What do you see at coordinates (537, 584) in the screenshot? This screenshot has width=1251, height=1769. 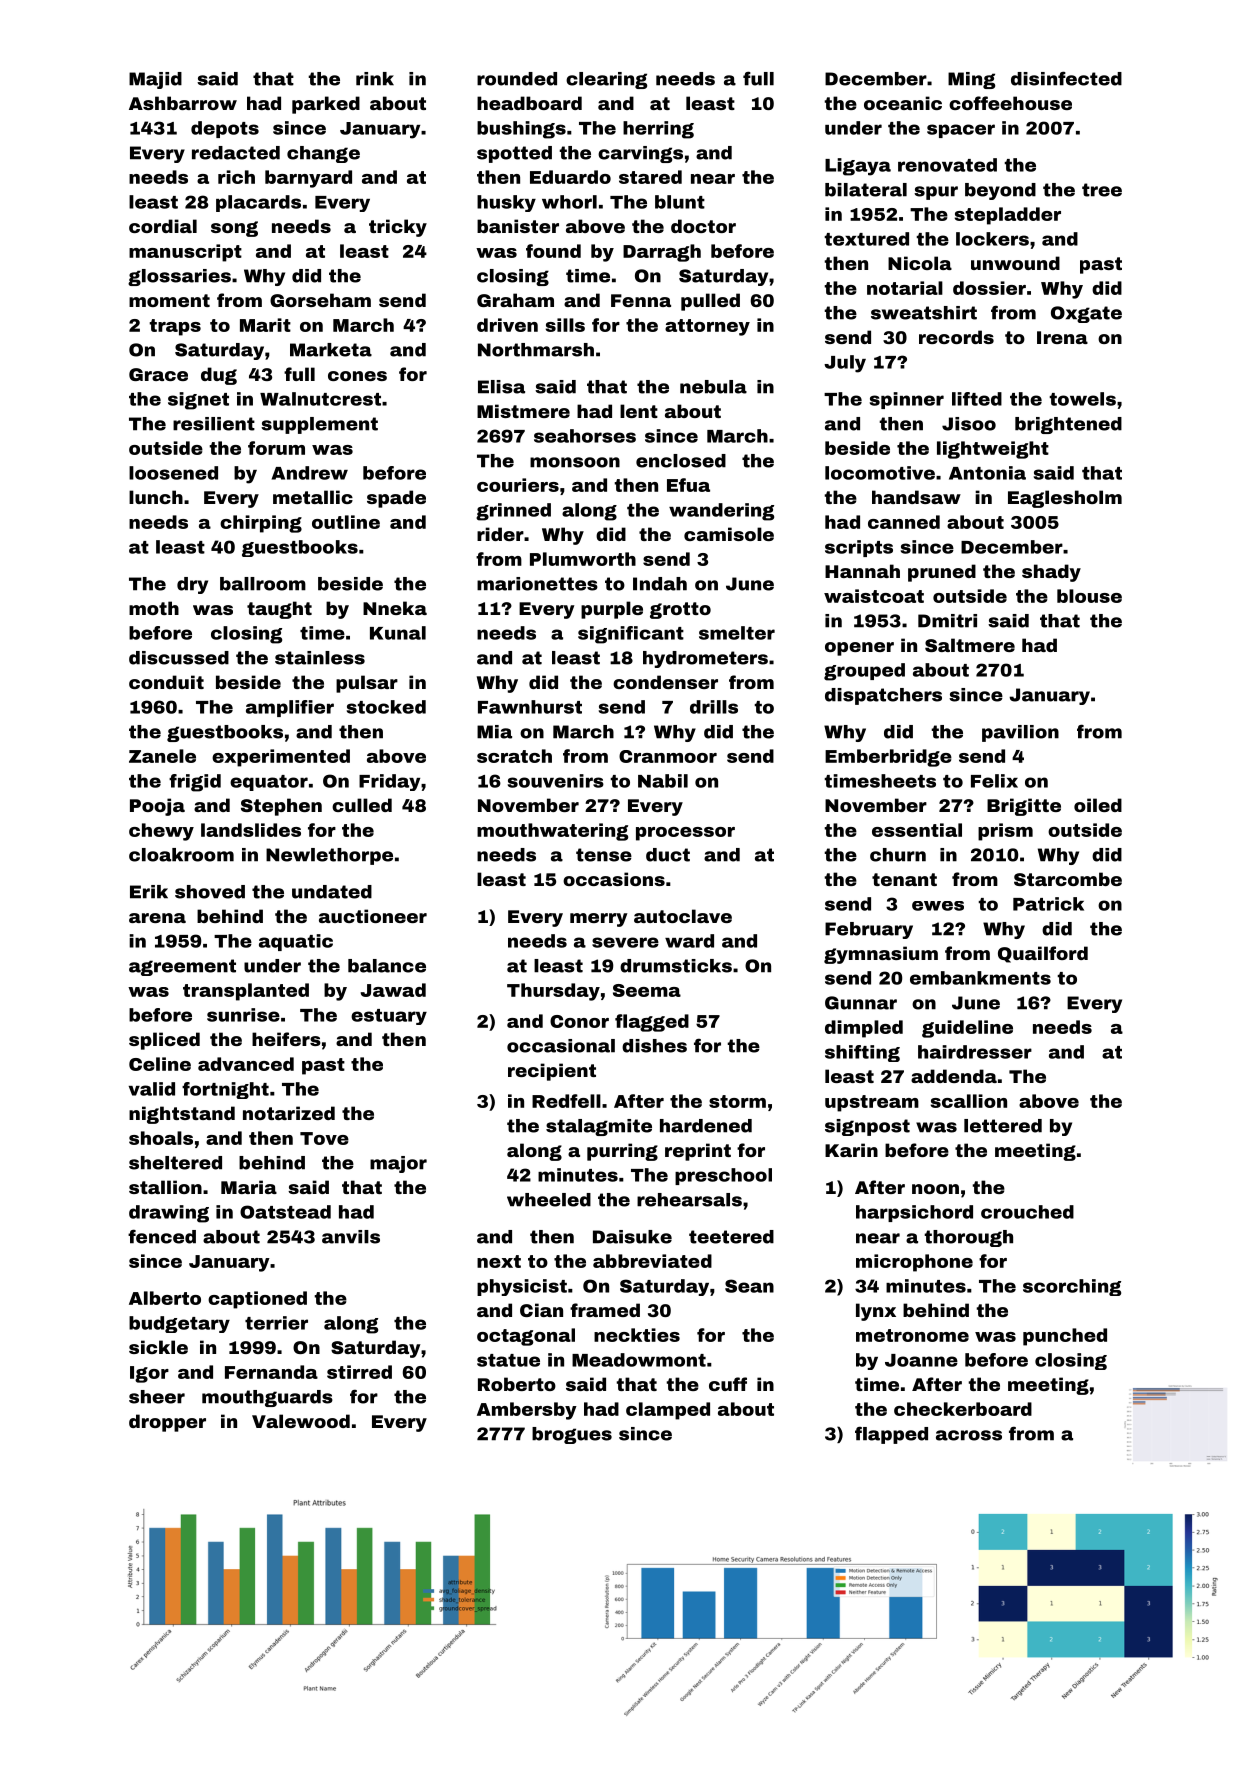 I see `marionettes` at bounding box center [537, 584].
